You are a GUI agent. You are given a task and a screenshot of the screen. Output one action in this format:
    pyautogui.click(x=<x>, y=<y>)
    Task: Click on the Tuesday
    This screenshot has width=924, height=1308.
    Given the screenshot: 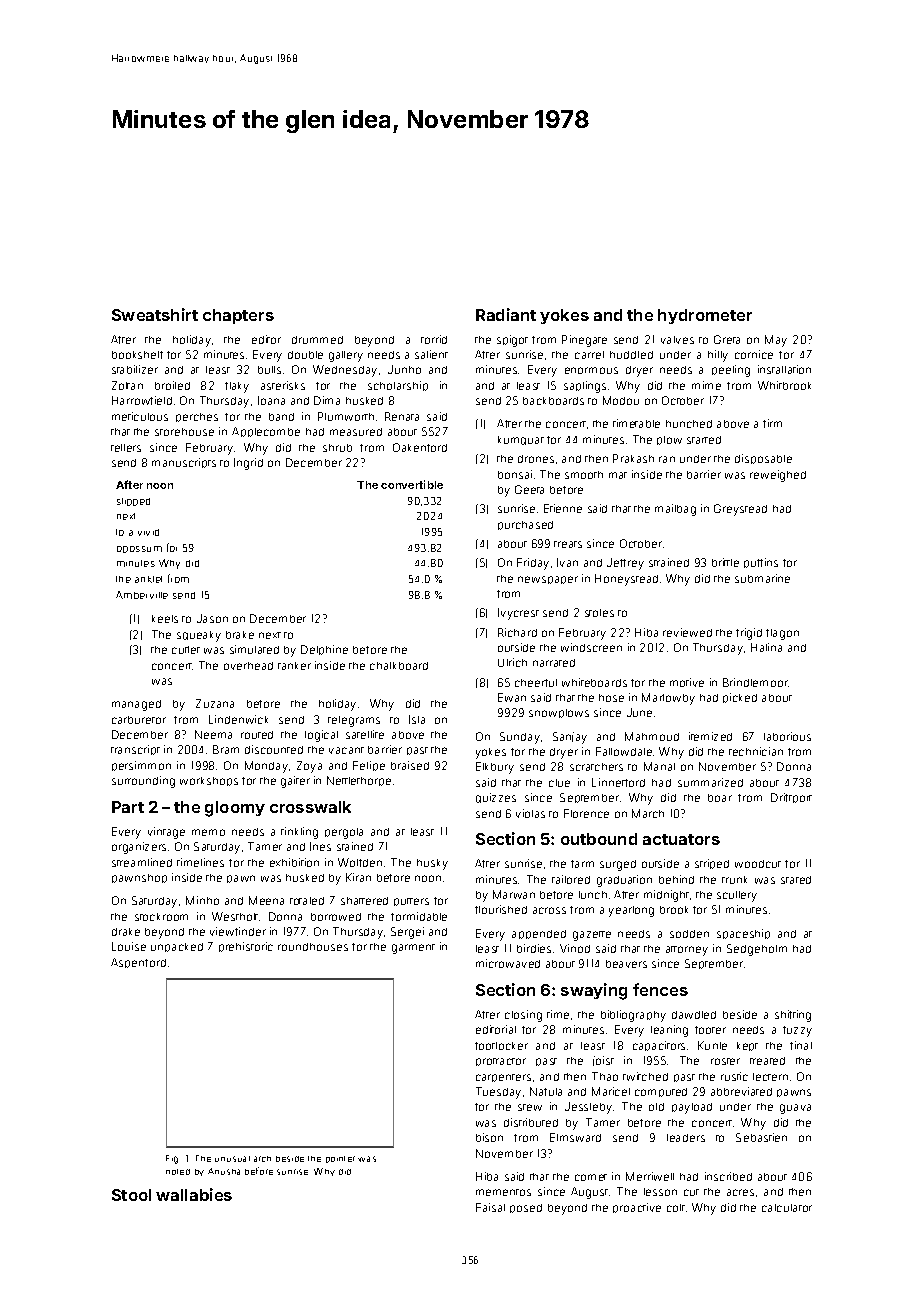 What is the action you would take?
    pyautogui.click(x=498, y=1093)
